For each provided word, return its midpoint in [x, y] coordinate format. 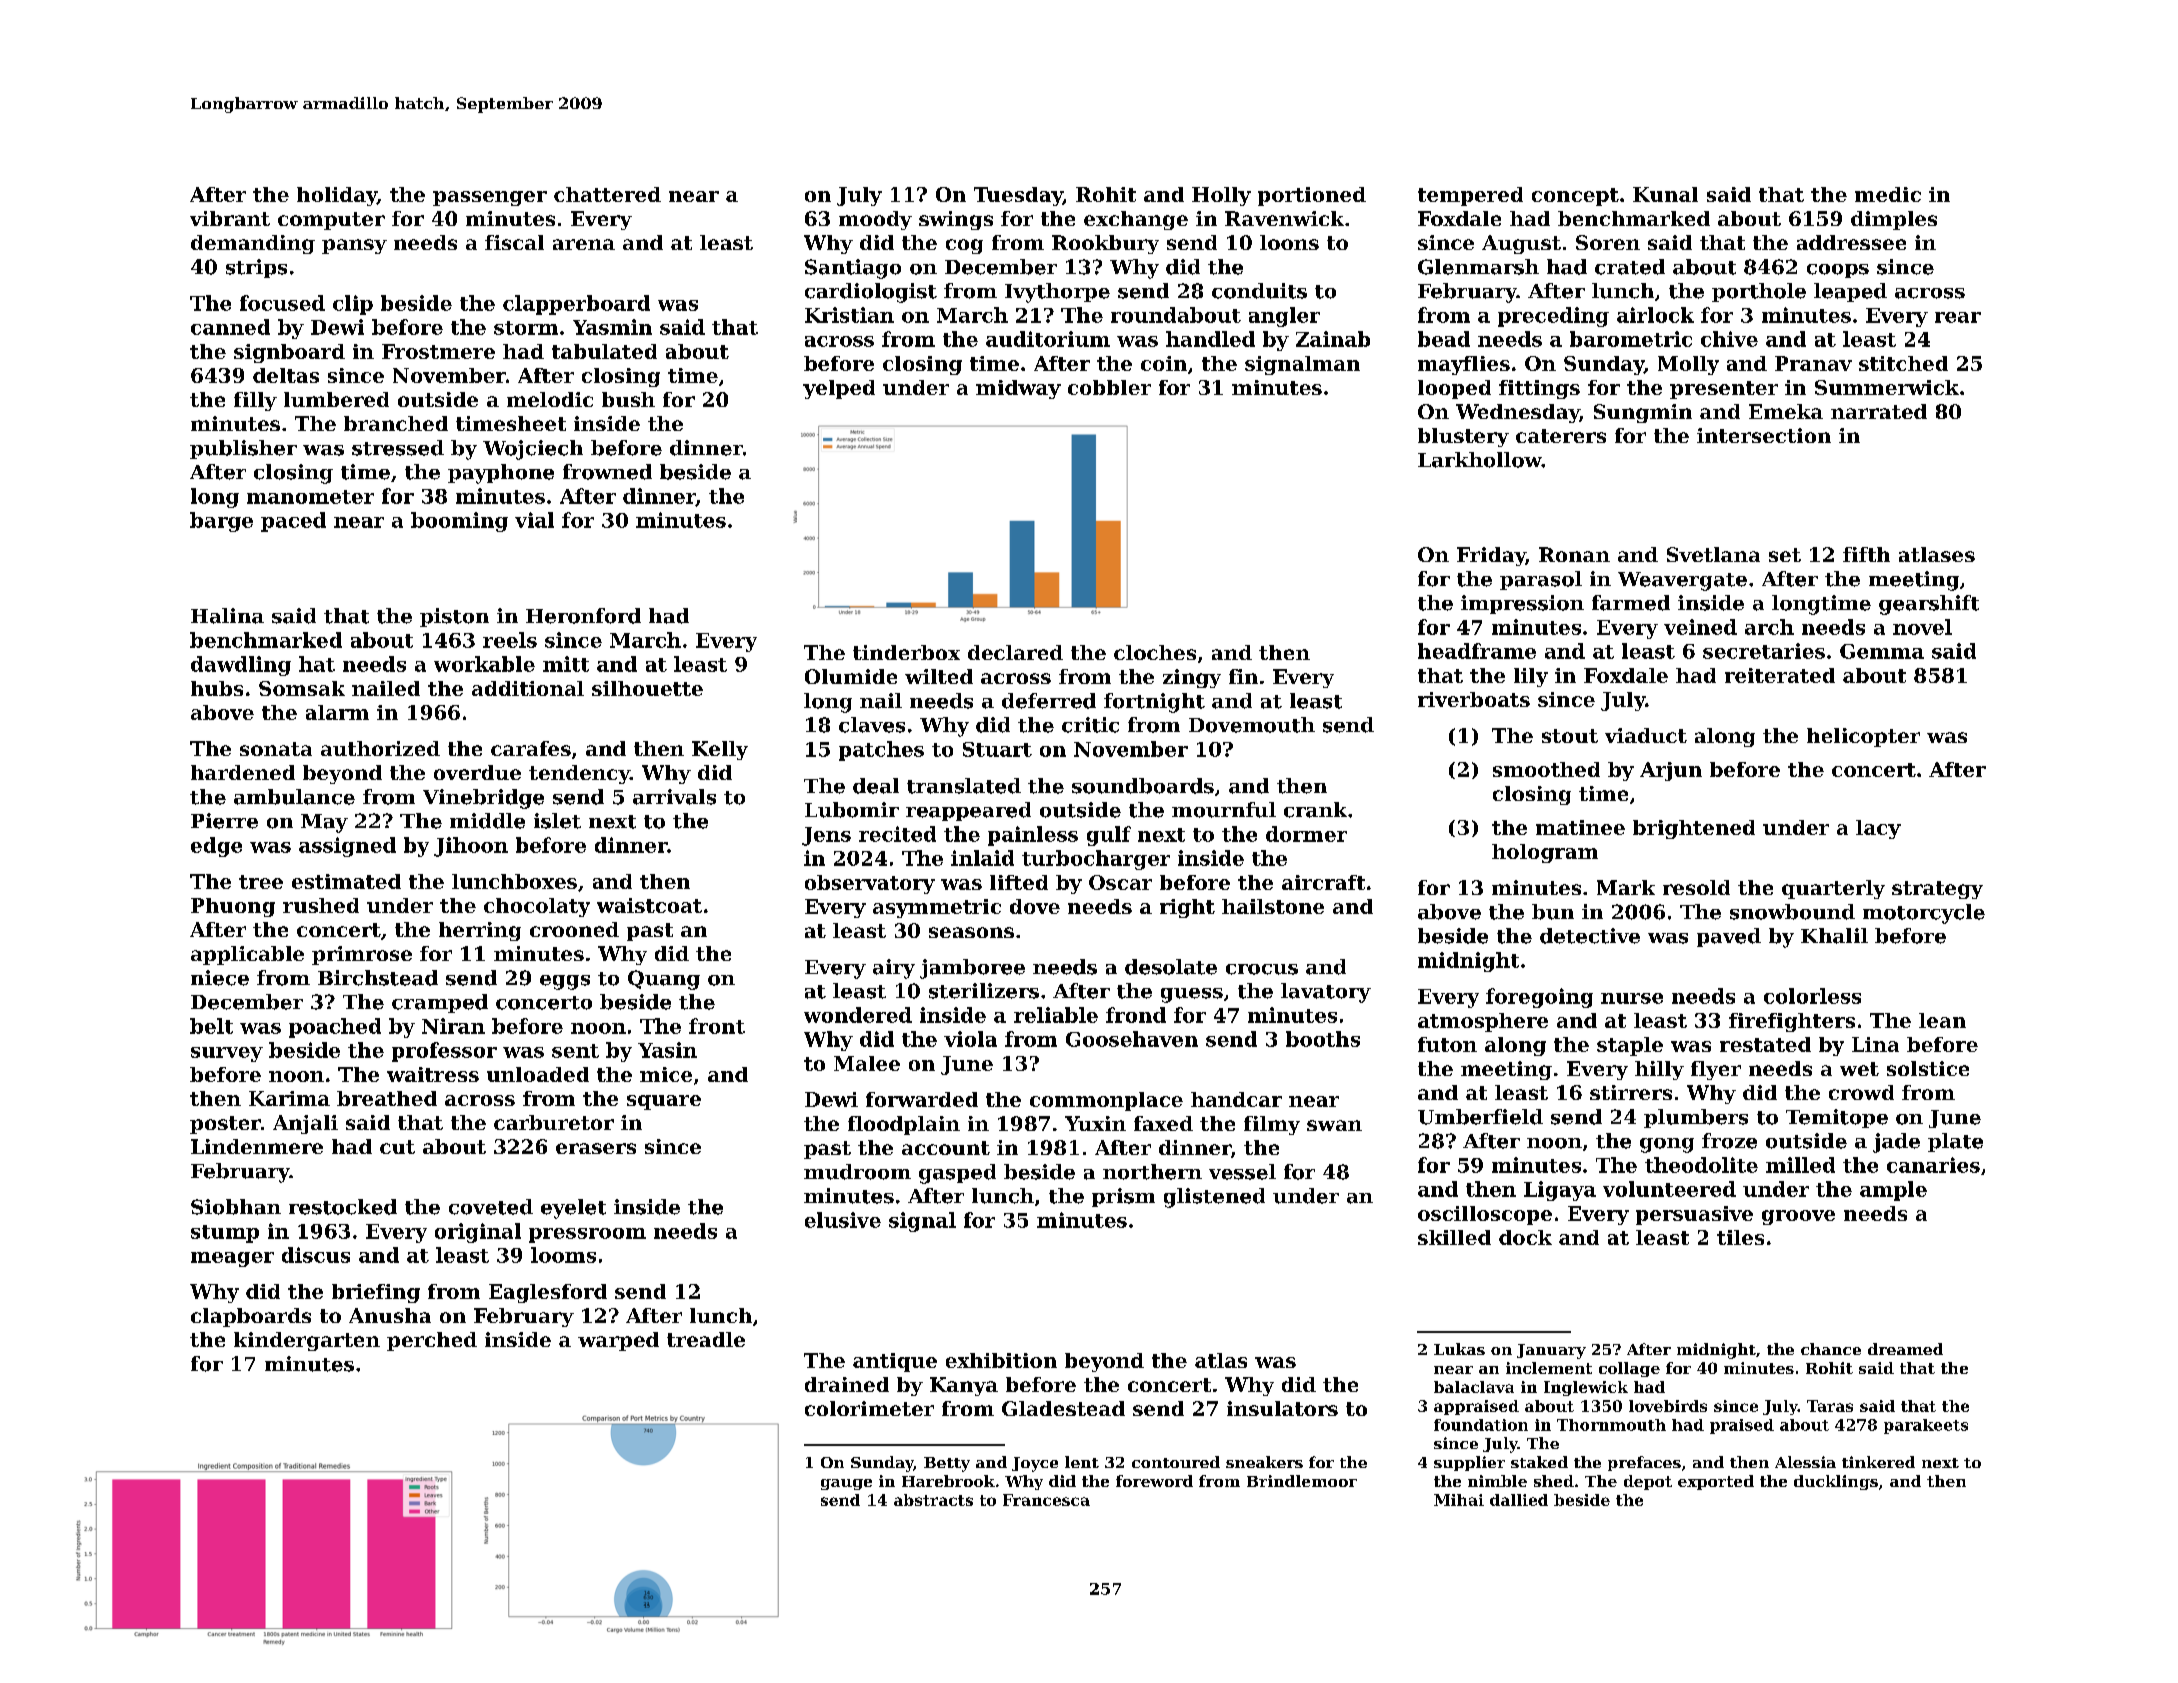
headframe [1477, 651]
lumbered [336, 399]
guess [1192, 995]
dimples [1894, 220]
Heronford [583, 616]
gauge [846, 1484]
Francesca [1046, 1500]
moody [875, 220]
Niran [453, 1026]
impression [1522, 604]
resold [1696, 887]
